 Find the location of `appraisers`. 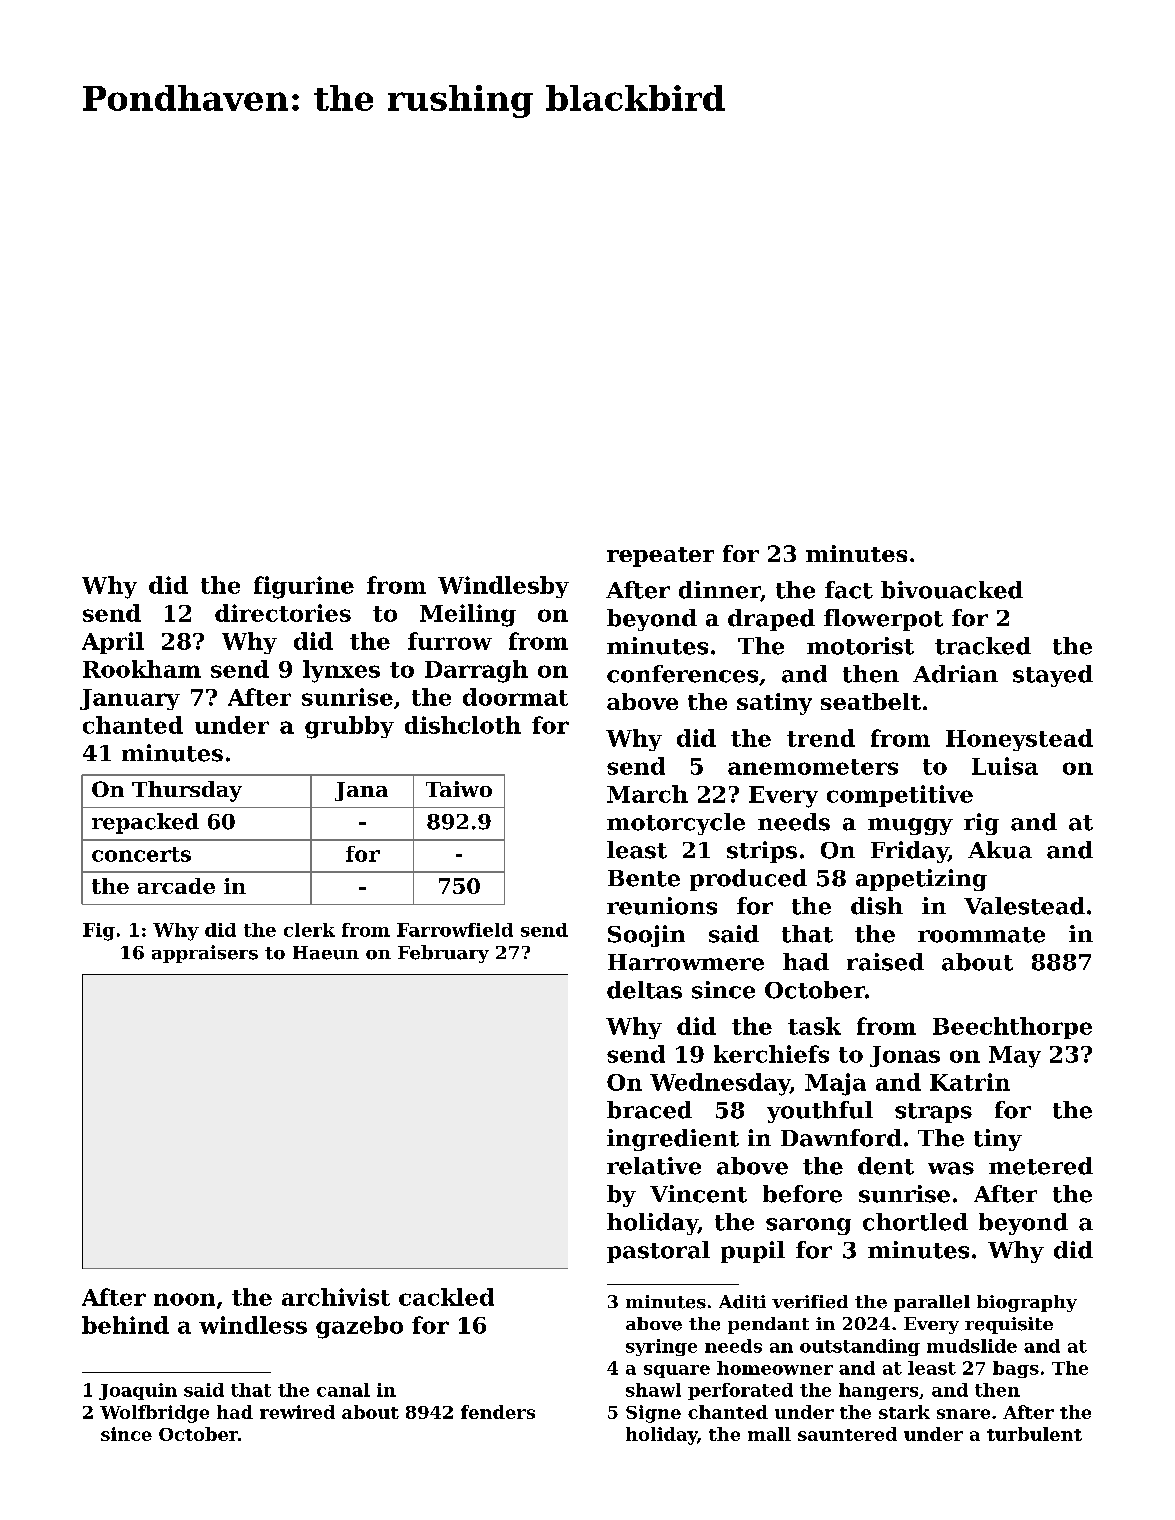

appraisers is located at coordinates (205, 954).
